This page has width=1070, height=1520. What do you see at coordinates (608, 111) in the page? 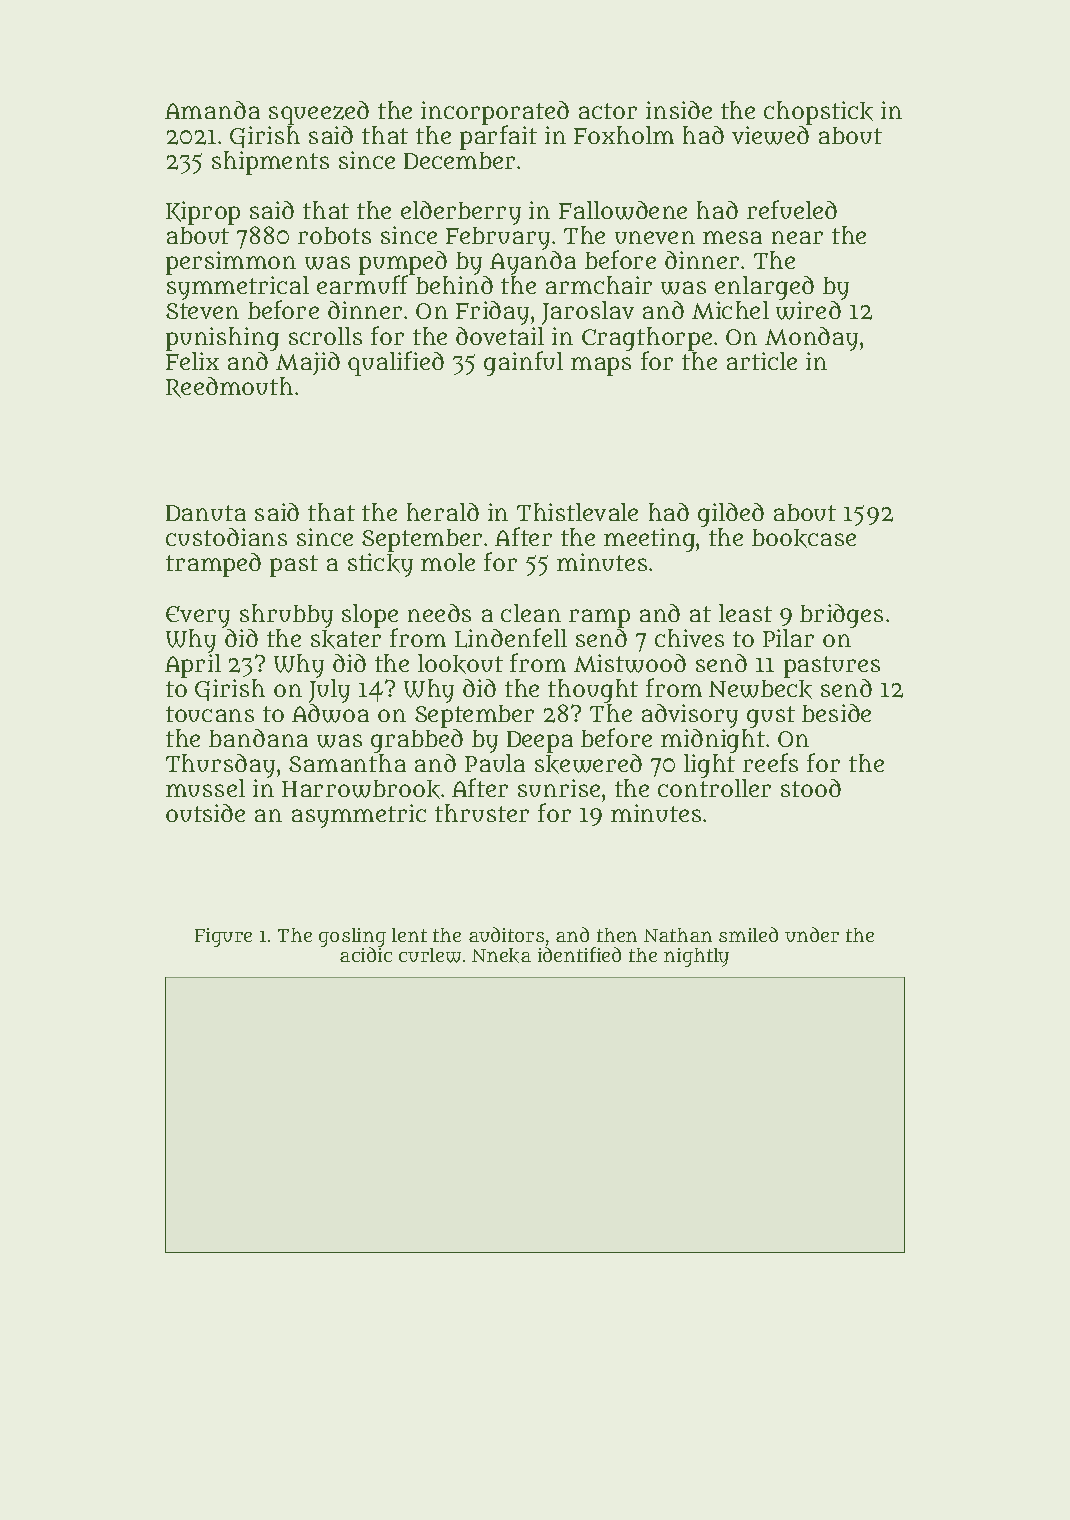
I see `actor` at bounding box center [608, 111].
